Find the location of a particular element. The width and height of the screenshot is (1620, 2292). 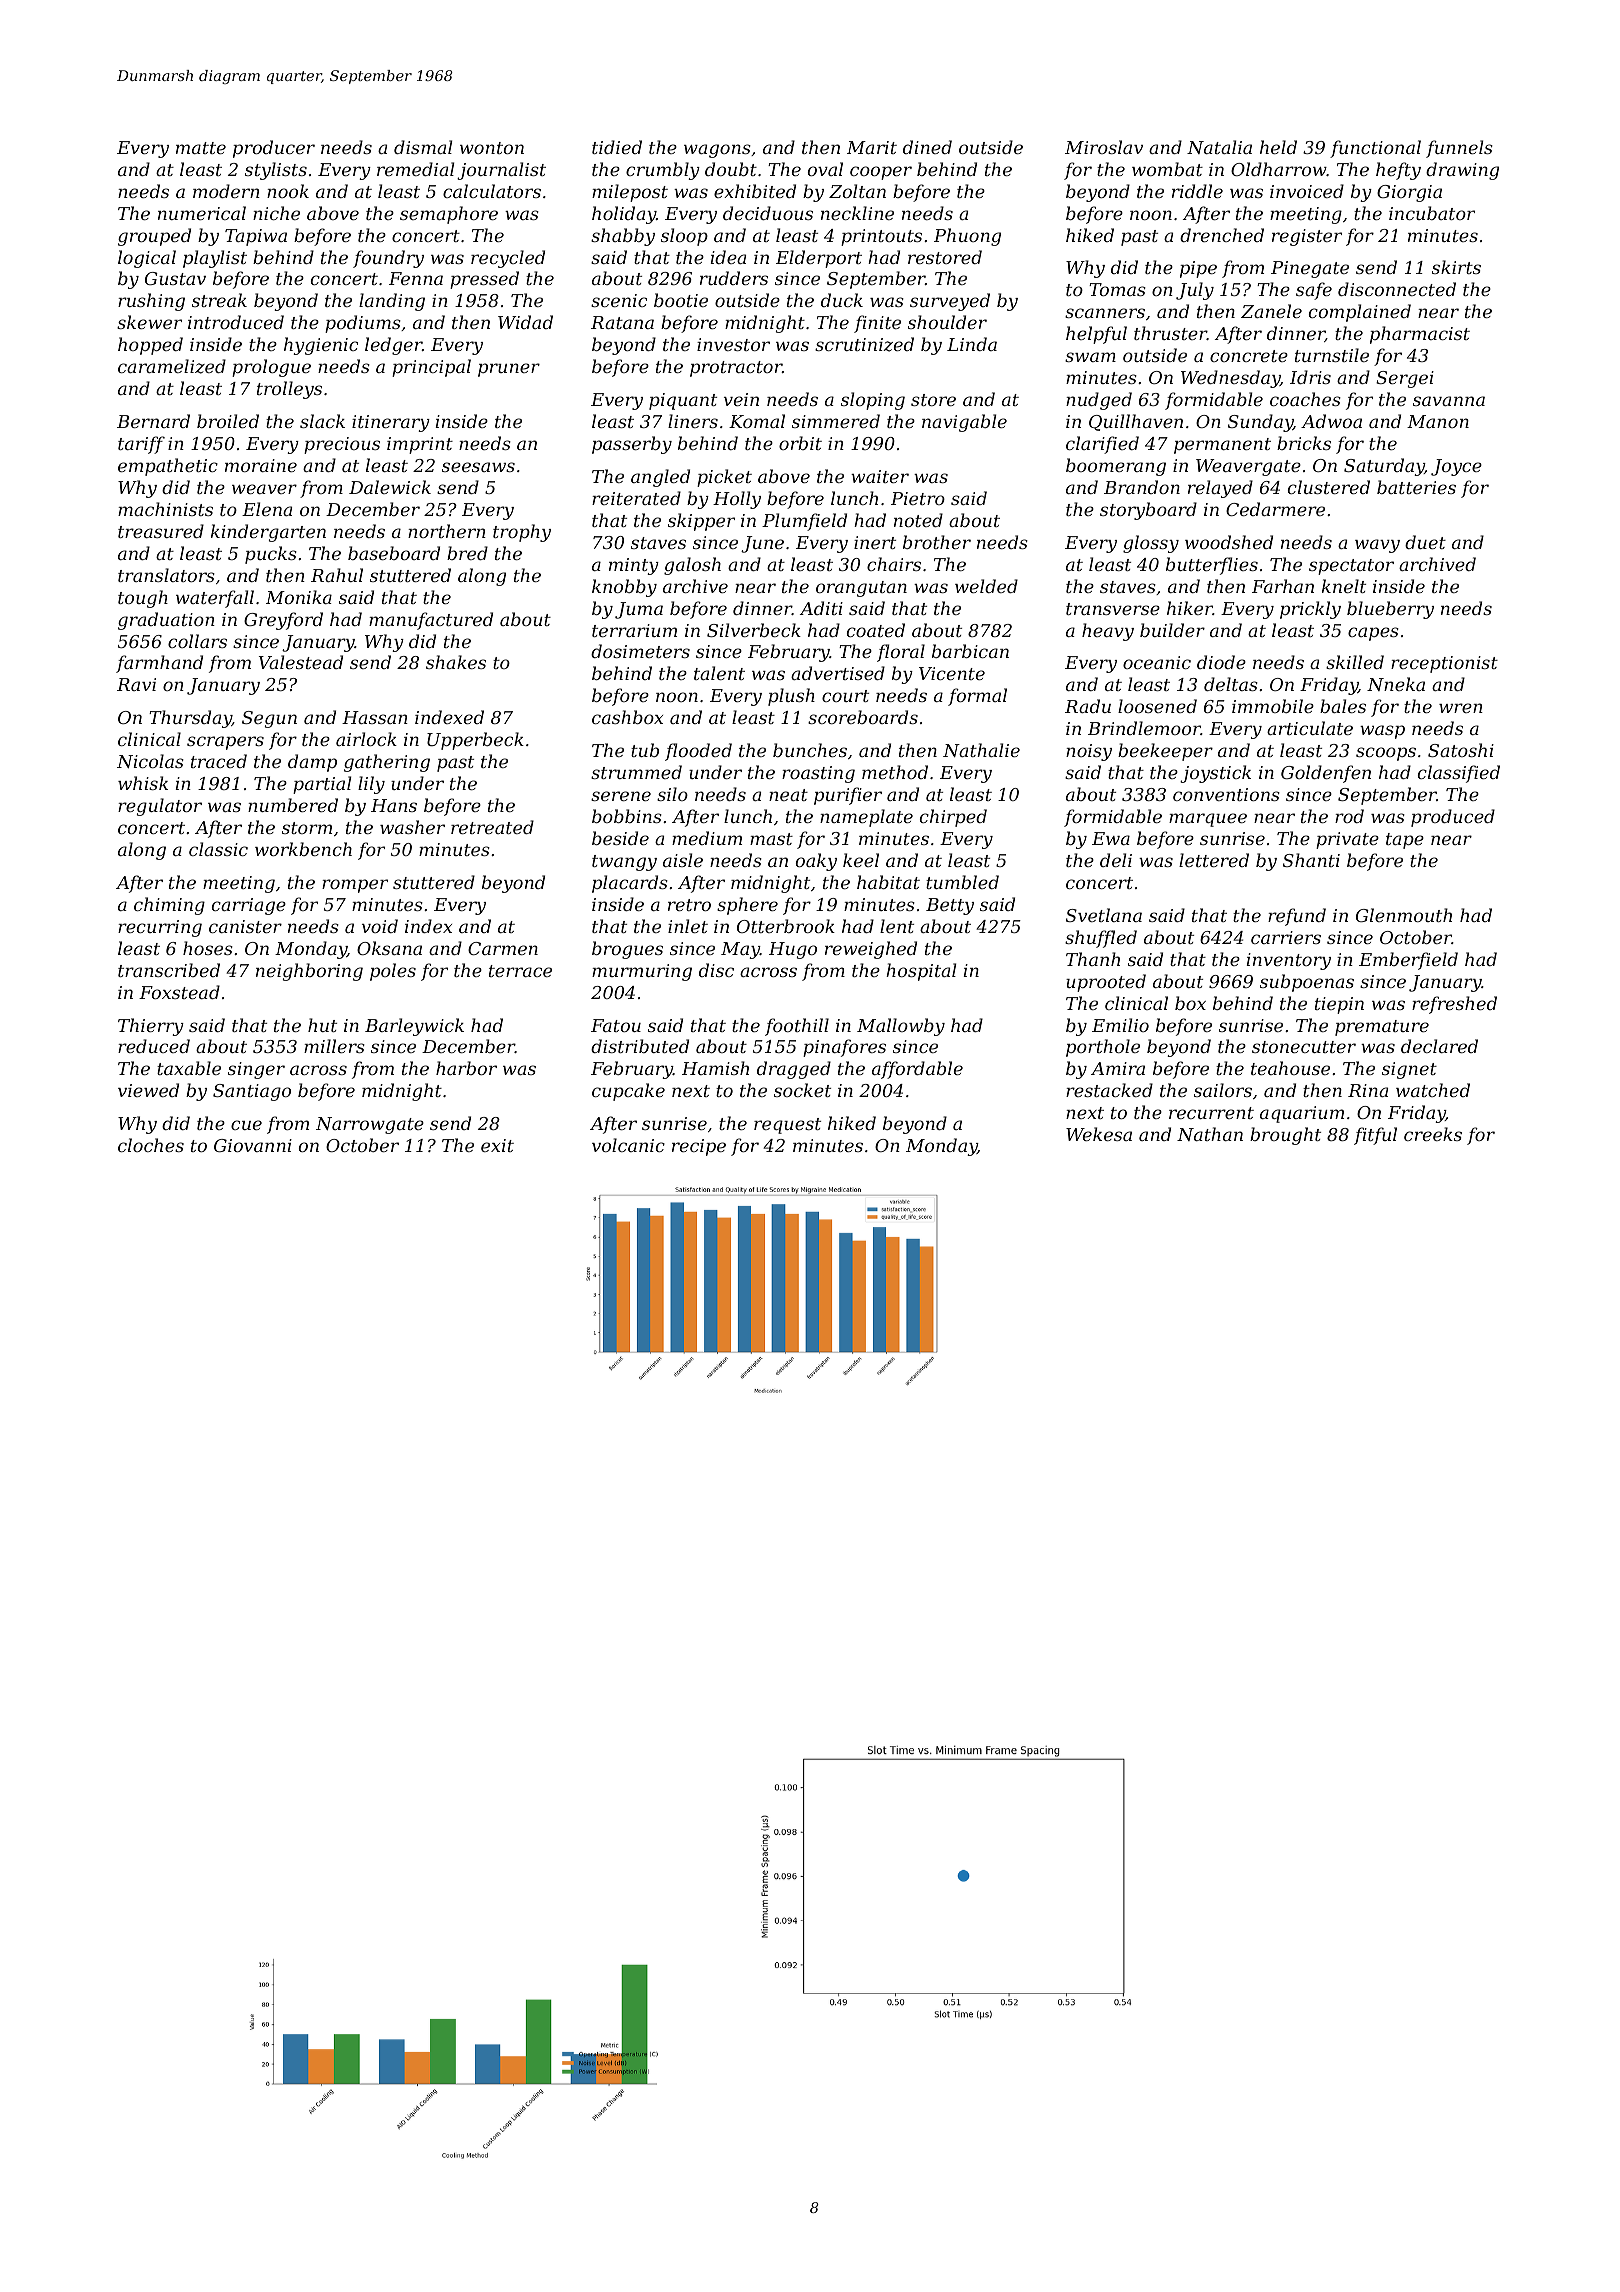

shuffled is located at coordinates (1101, 939).
